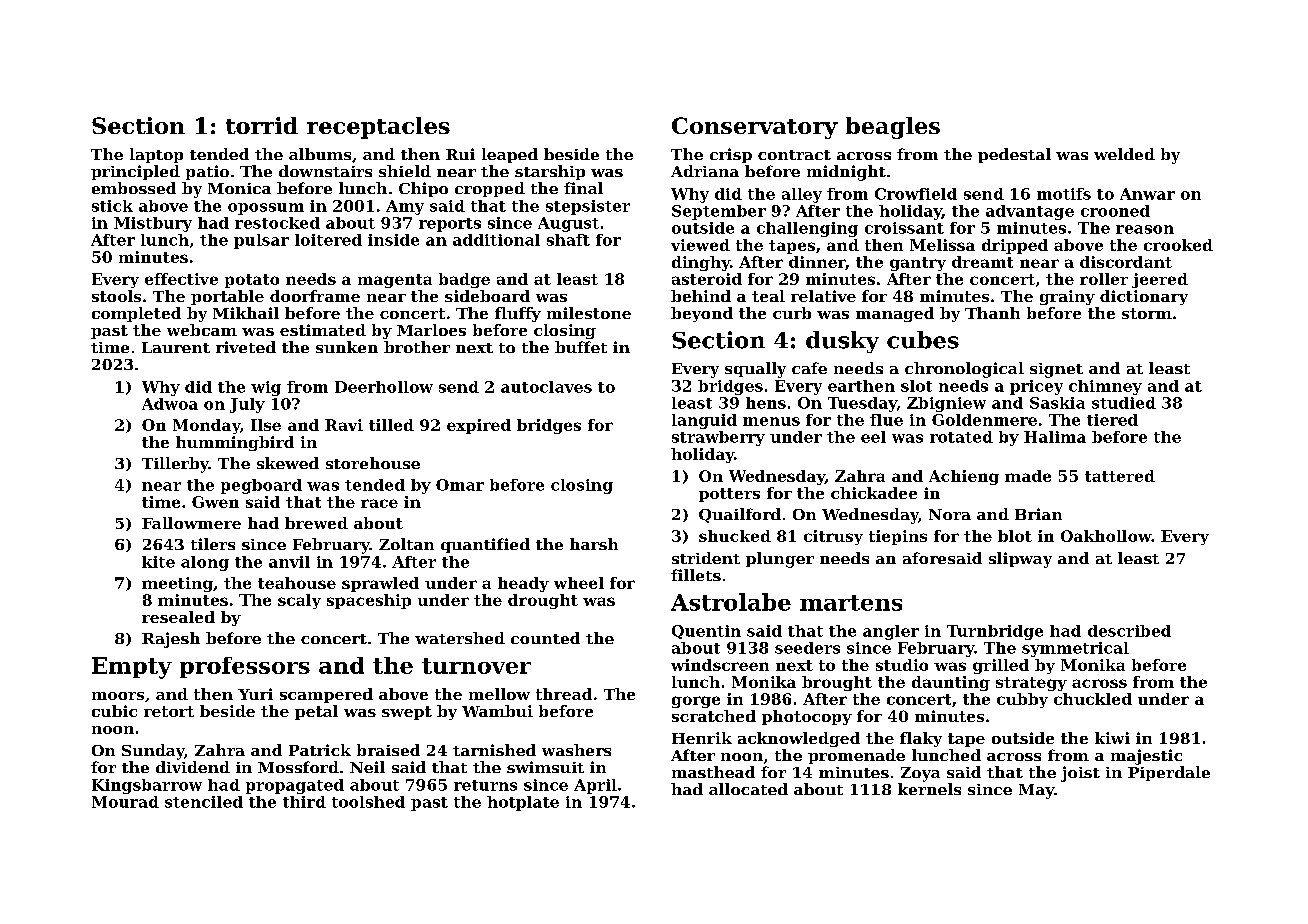 This page has width=1308, height=924. Describe the element at coordinates (170, 404) in the page. I see `Adwoa` at that location.
